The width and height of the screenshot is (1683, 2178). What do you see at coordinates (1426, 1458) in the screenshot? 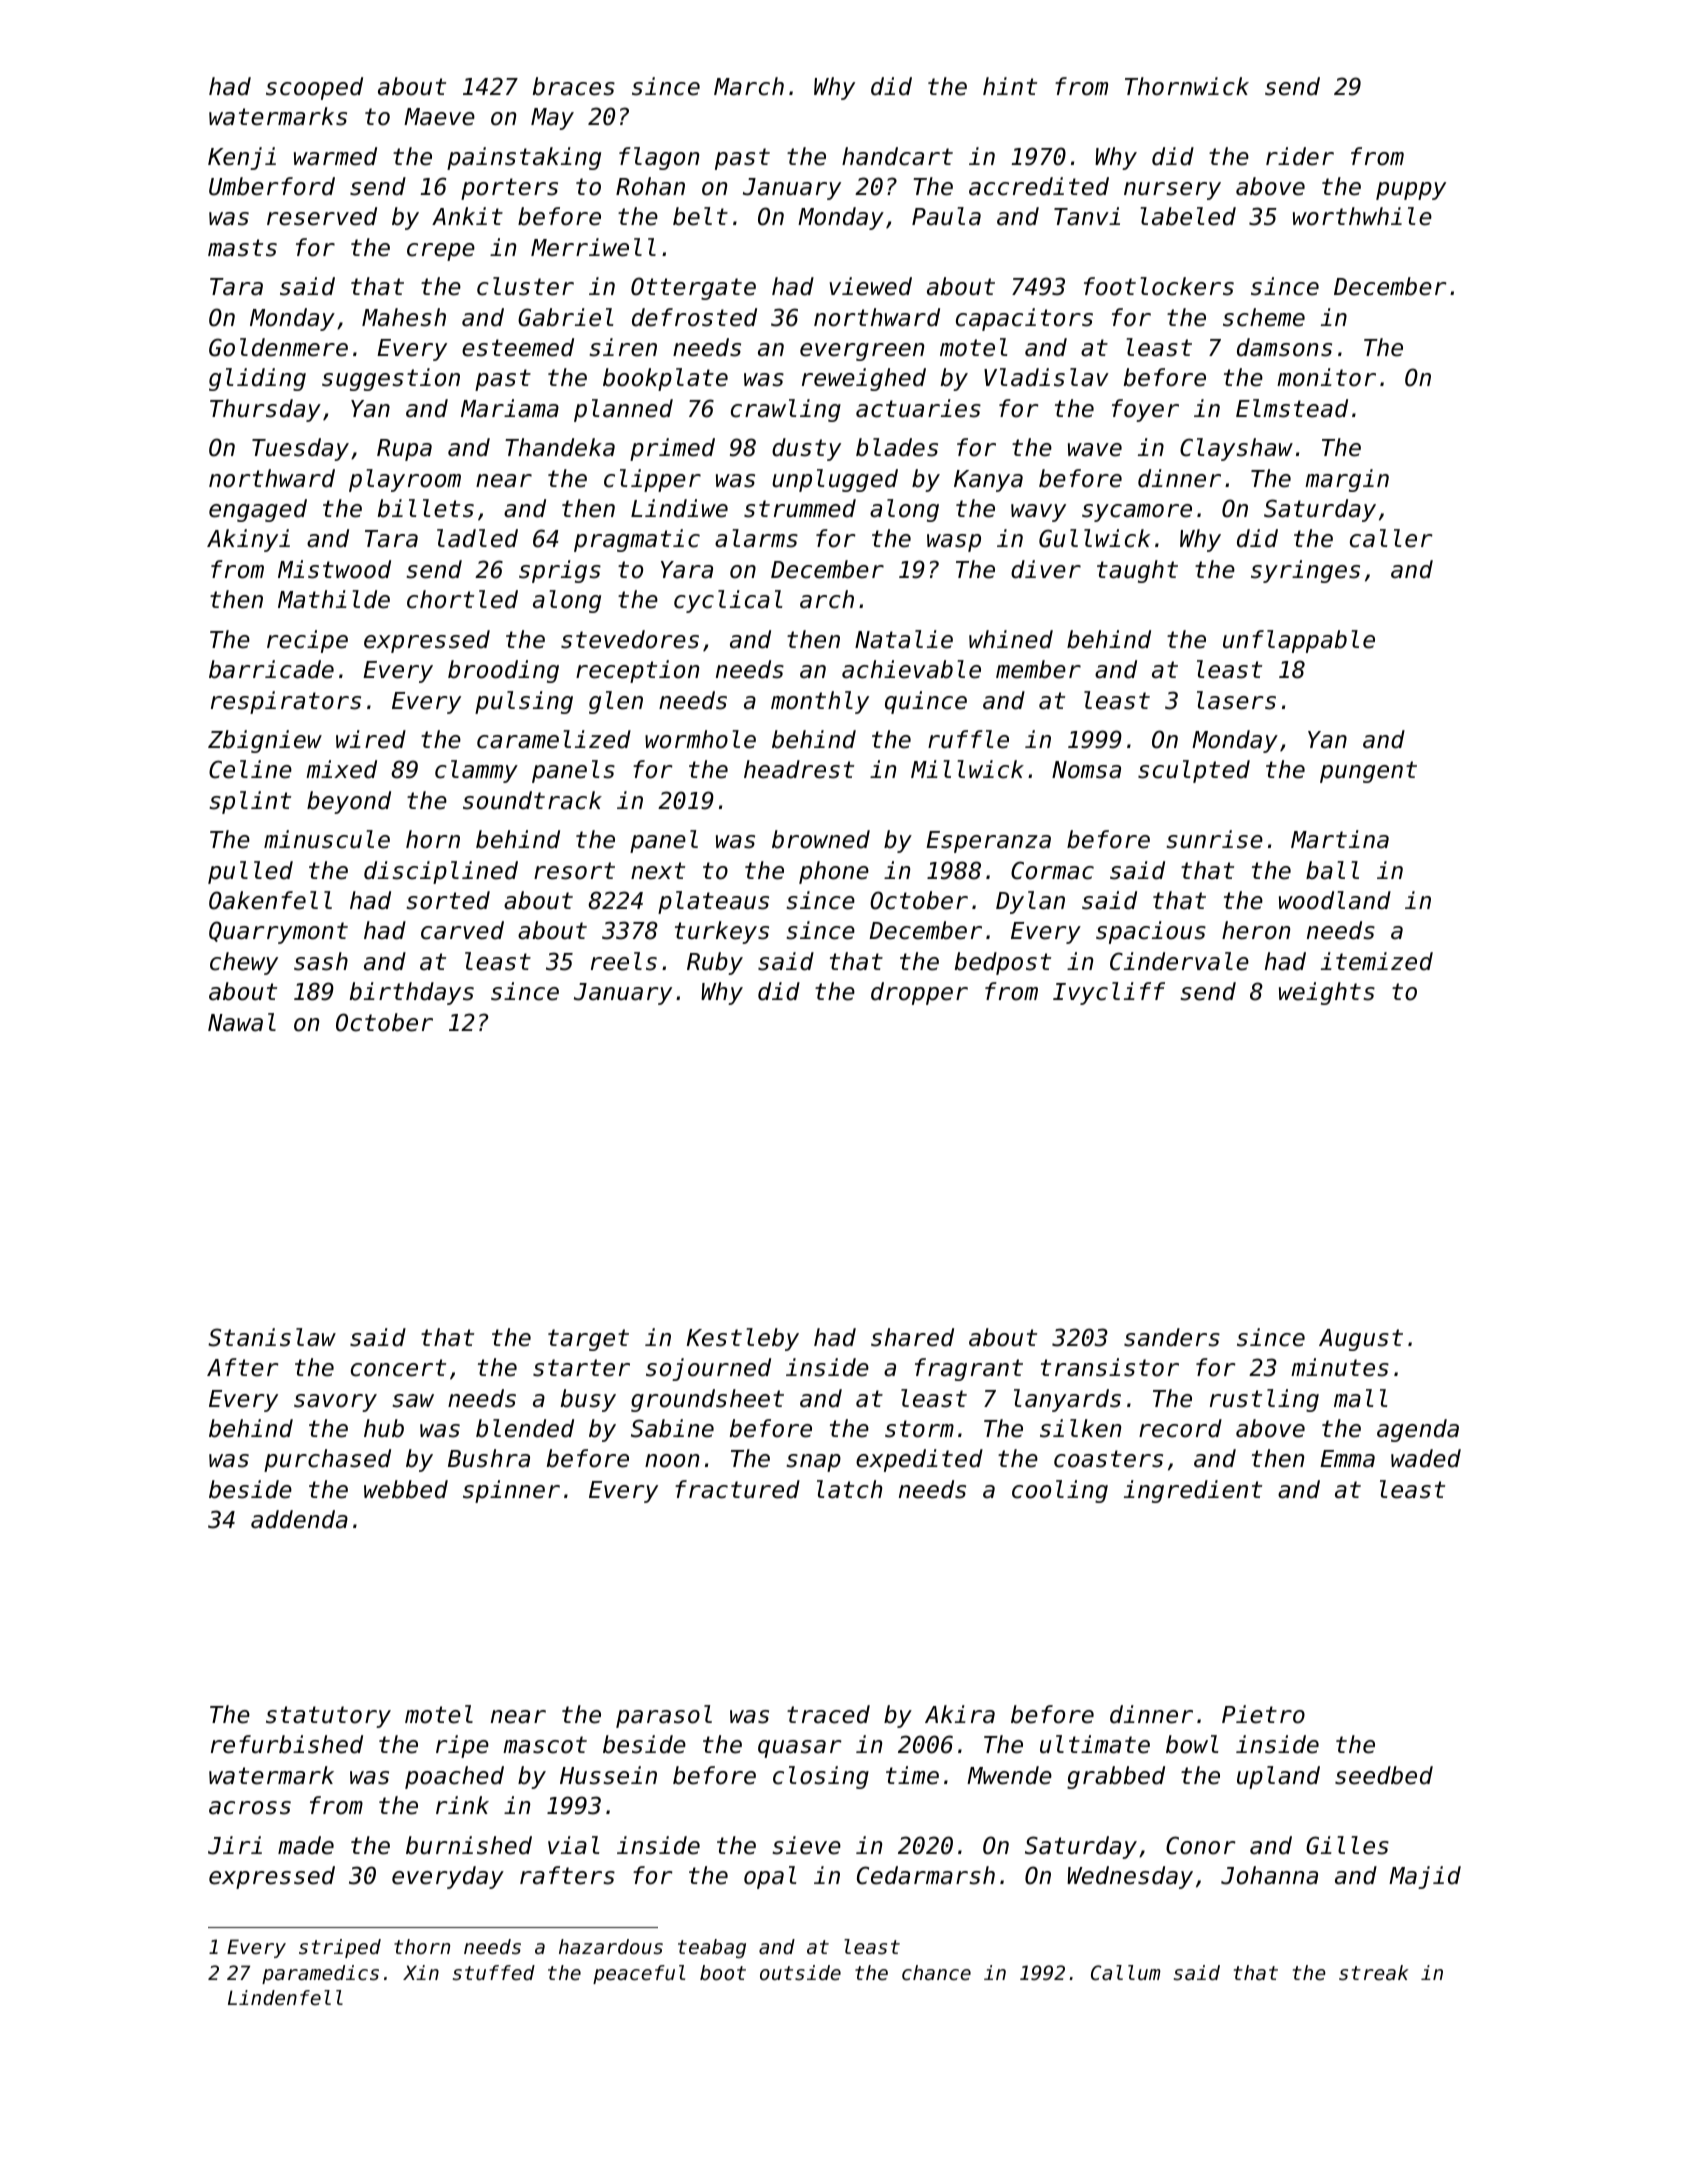
I see `waded` at bounding box center [1426, 1458].
